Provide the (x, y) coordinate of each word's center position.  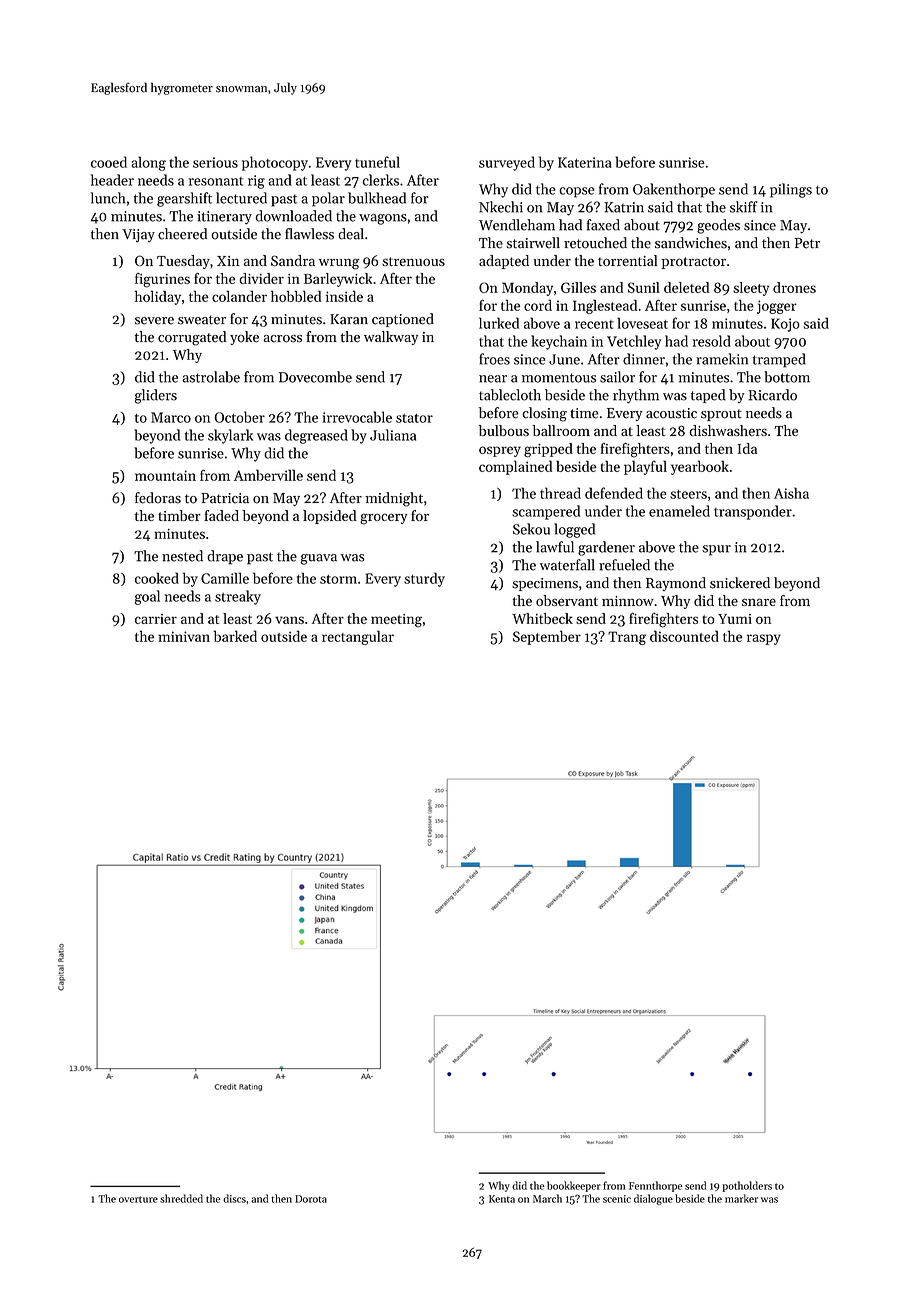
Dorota (311, 1199)
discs (234, 1198)
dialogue (653, 1199)
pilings (791, 190)
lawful (555, 547)
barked (235, 636)
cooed (109, 162)
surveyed (507, 163)
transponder (753, 512)
